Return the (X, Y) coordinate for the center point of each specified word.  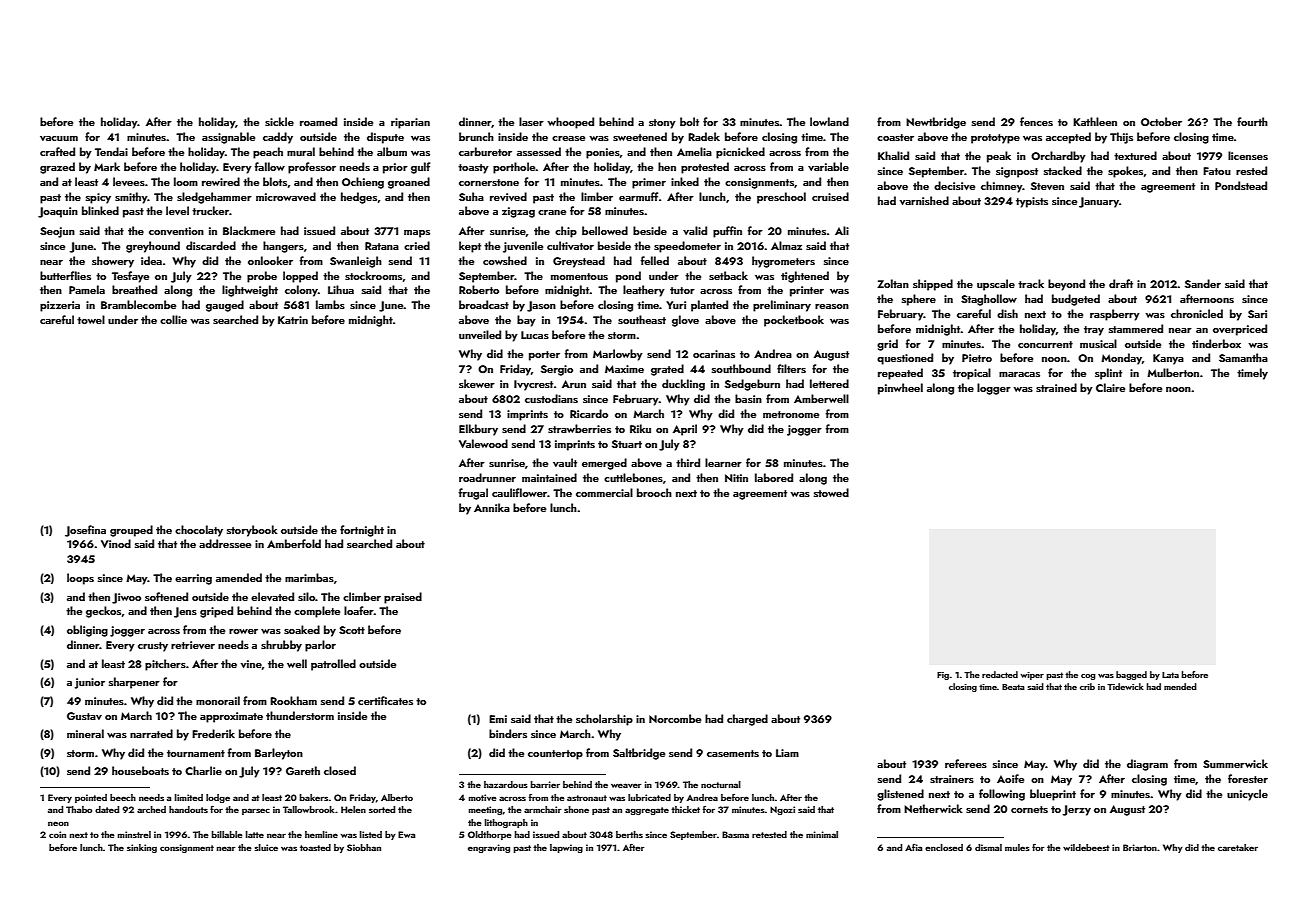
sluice (266, 847)
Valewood (483, 443)
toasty (473, 169)
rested (1251, 170)
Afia (913, 847)
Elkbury (478, 430)
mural (301, 151)
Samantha (1243, 357)
